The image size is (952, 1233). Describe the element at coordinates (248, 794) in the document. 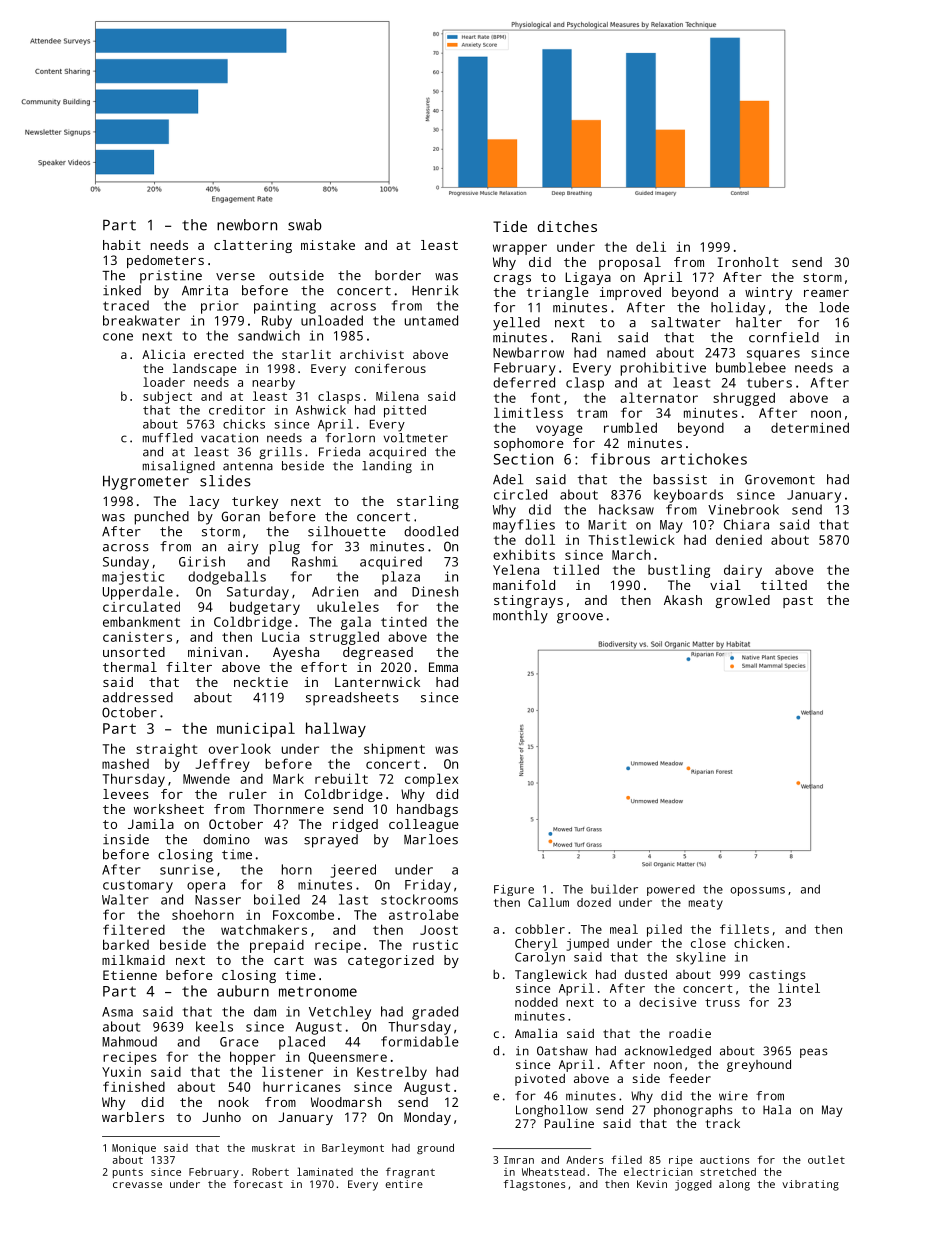

I see `ruler` at that location.
